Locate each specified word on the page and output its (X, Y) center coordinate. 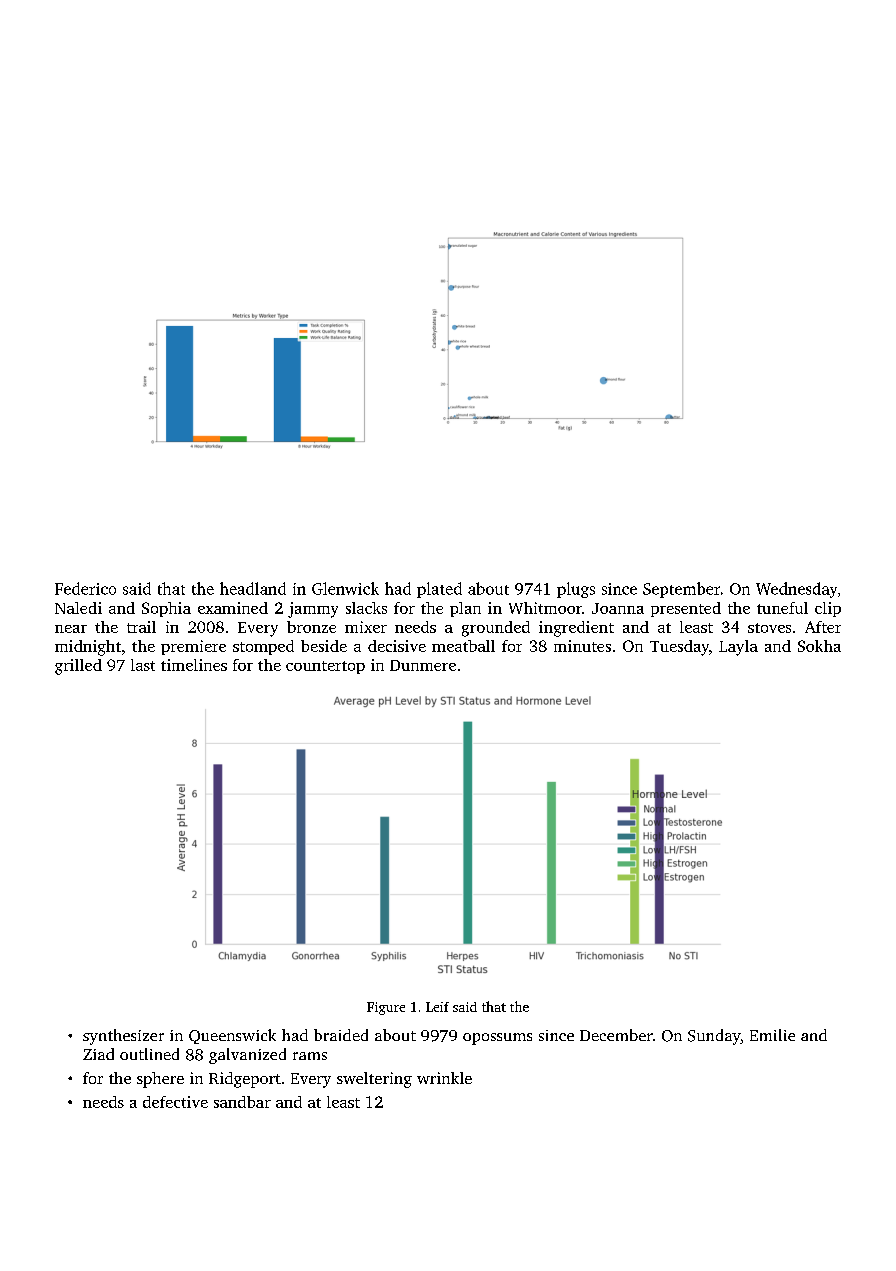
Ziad (98, 1054)
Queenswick (232, 1036)
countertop (325, 667)
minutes (582, 646)
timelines (194, 665)
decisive (397, 646)
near (71, 629)
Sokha (819, 646)
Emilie (772, 1035)
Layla (738, 648)
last (143, 665)
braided (341, 1035)
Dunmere (423, 665)
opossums (497, 1039)
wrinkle (444, 1078)
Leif (437, 1007)
